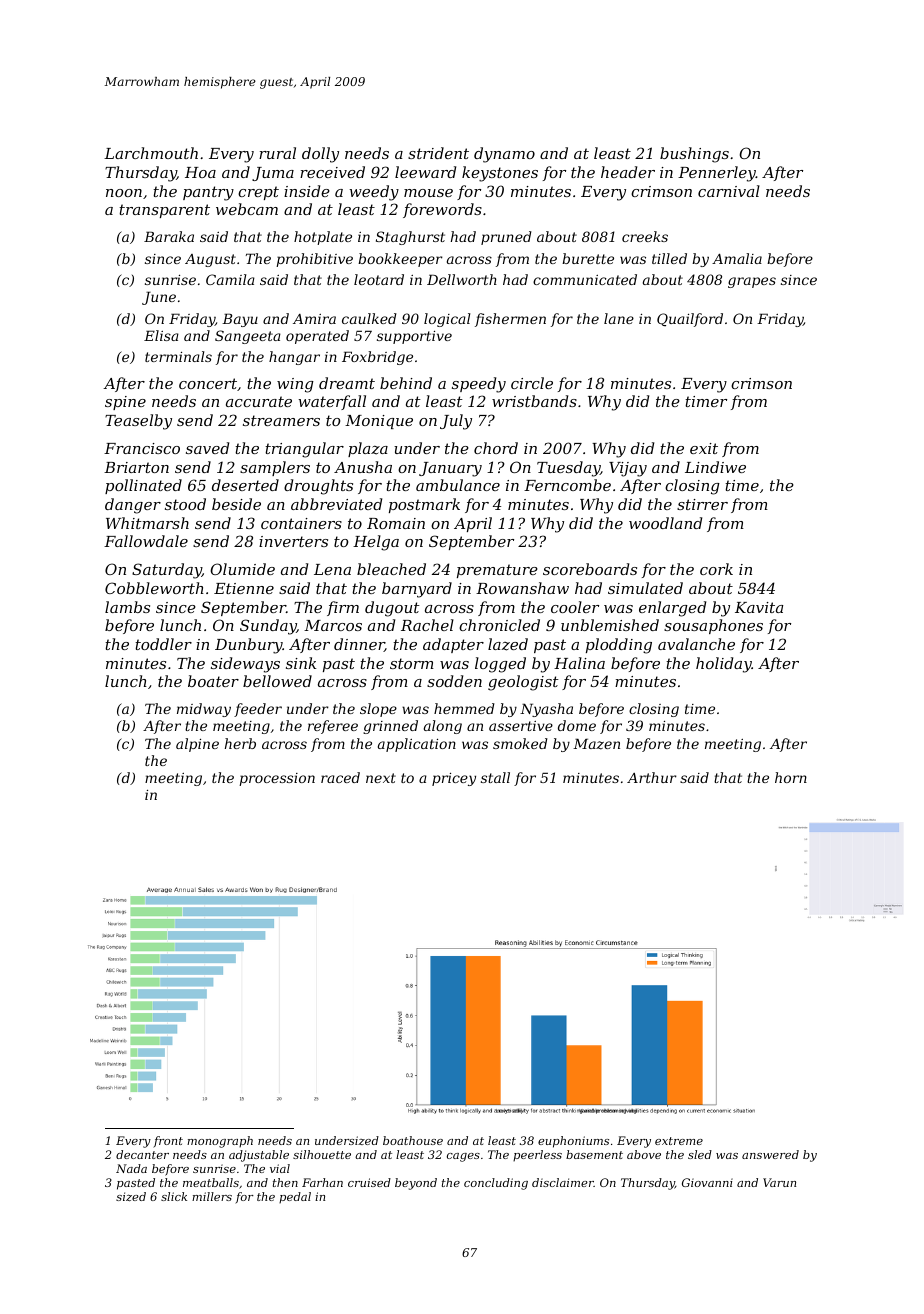 This screenshot has width=924, height=1314. Describe the element at coordinates (729, 191) in the screenshot. I see `carnival` at that location.
